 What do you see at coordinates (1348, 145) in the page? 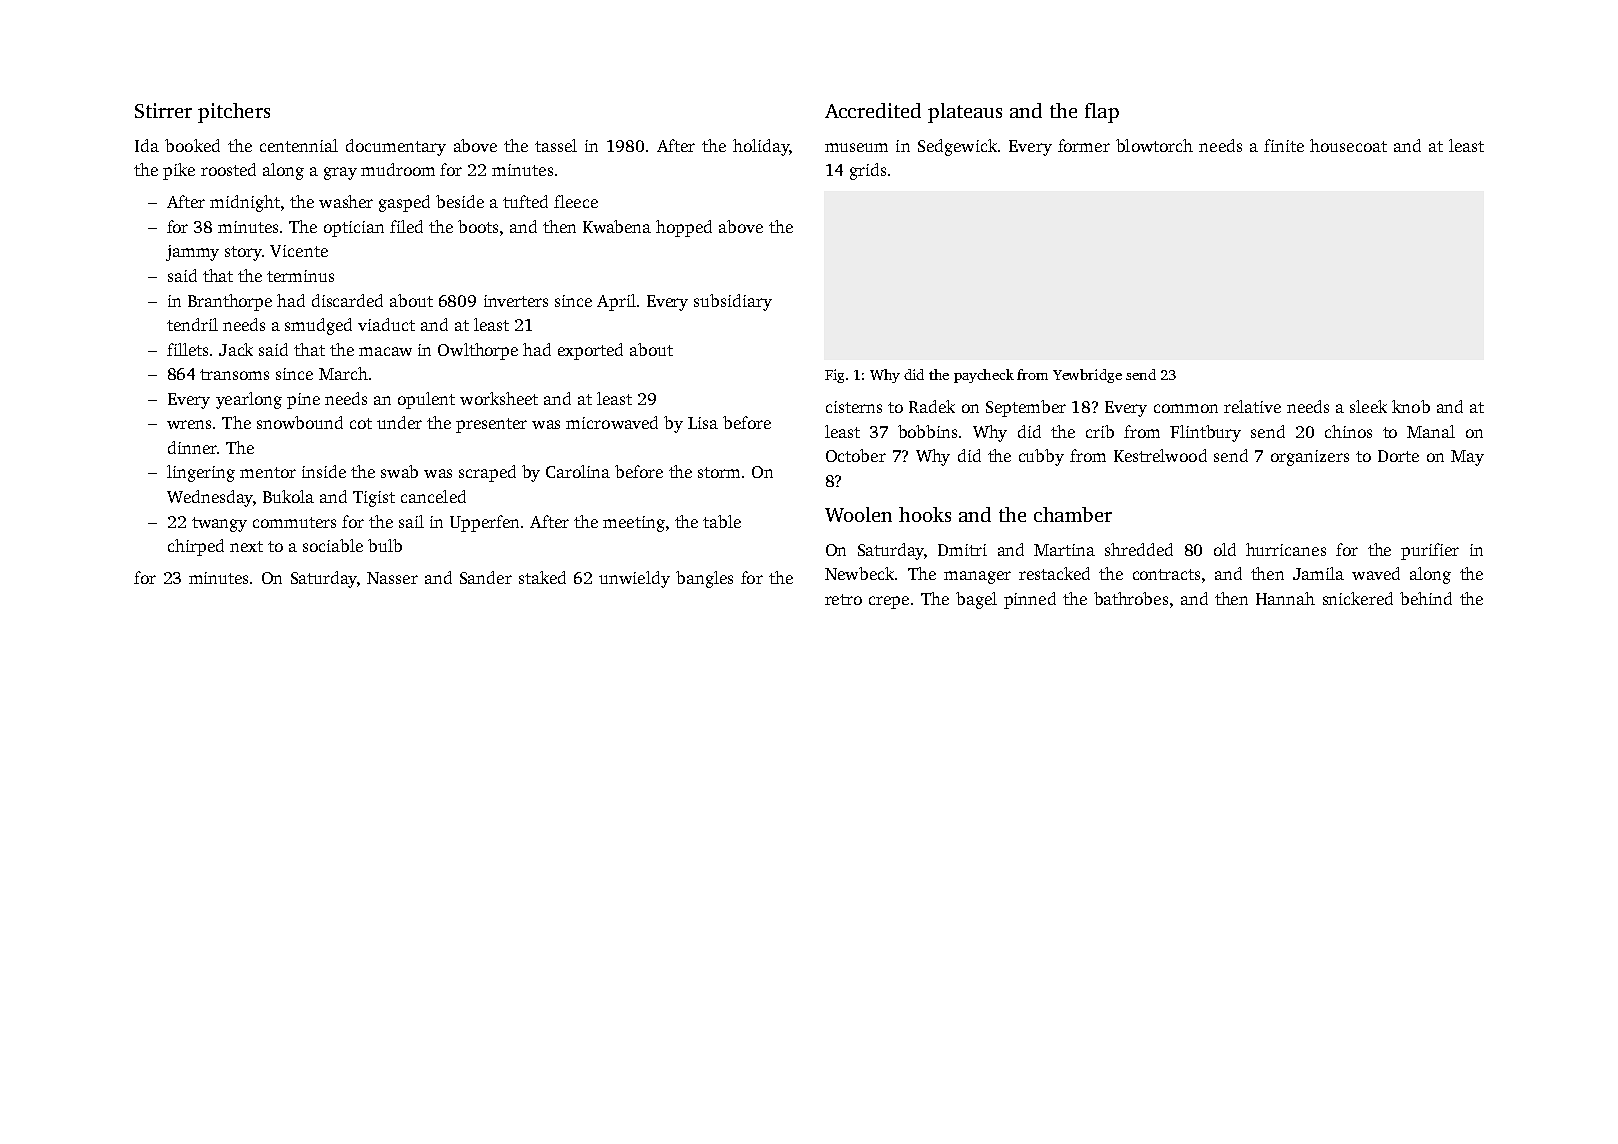
I see `housecoat` at bounding box center [1348, 145].
